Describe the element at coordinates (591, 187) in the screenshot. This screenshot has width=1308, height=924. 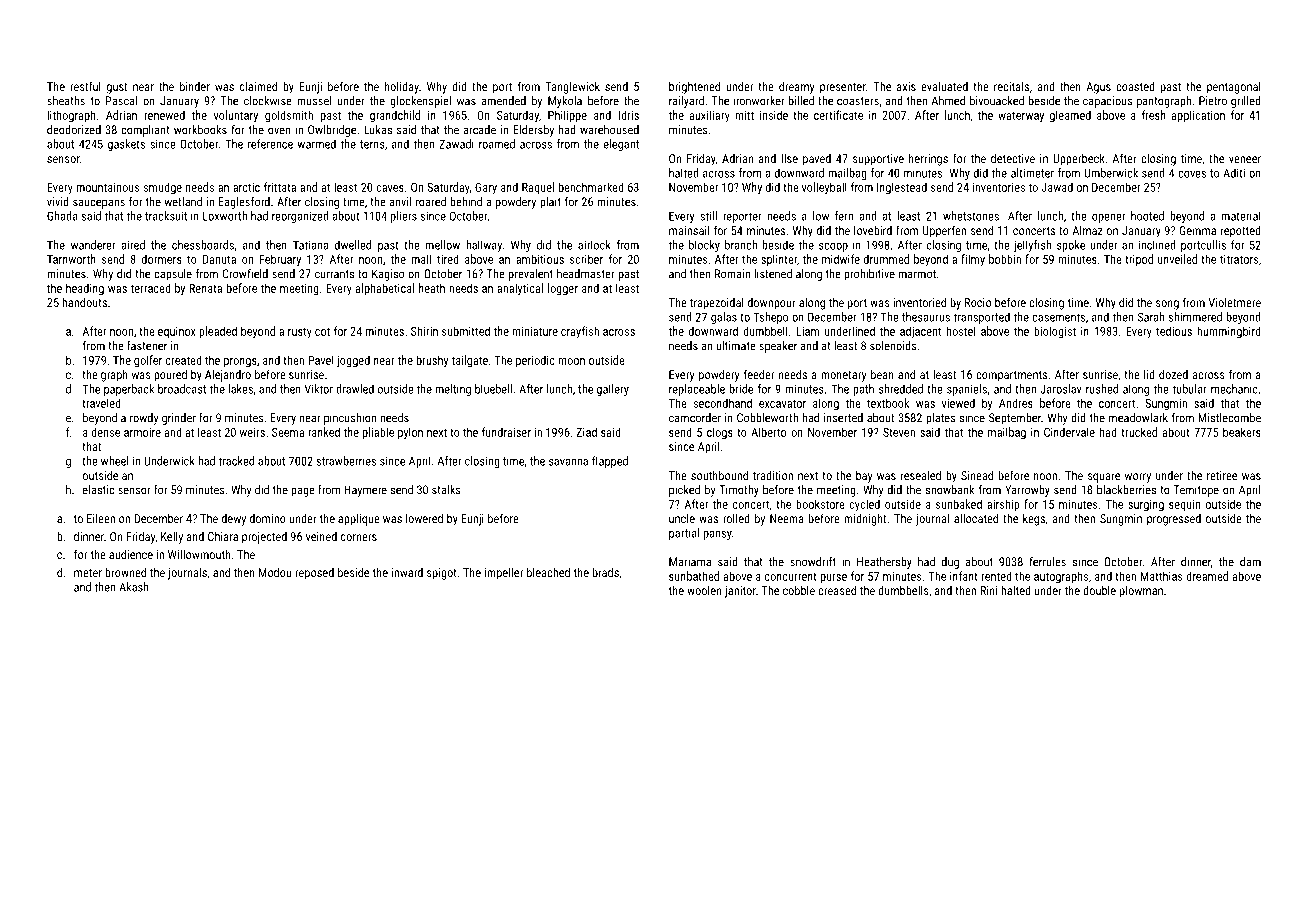
I see `benchmarked` at that location.
